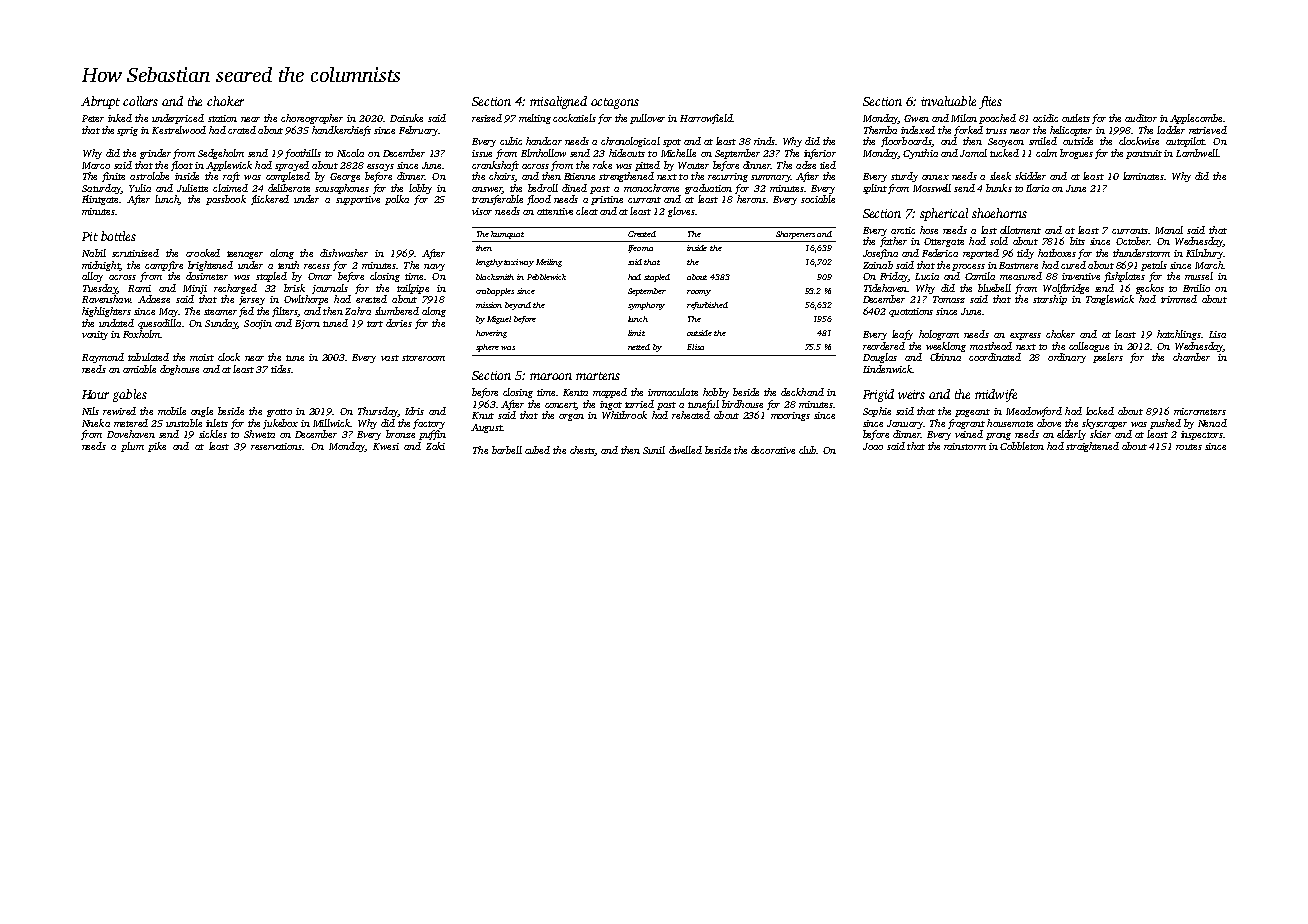 This screenshot has height=924, width=1308. I want to click on crated, so click(242, 130).
